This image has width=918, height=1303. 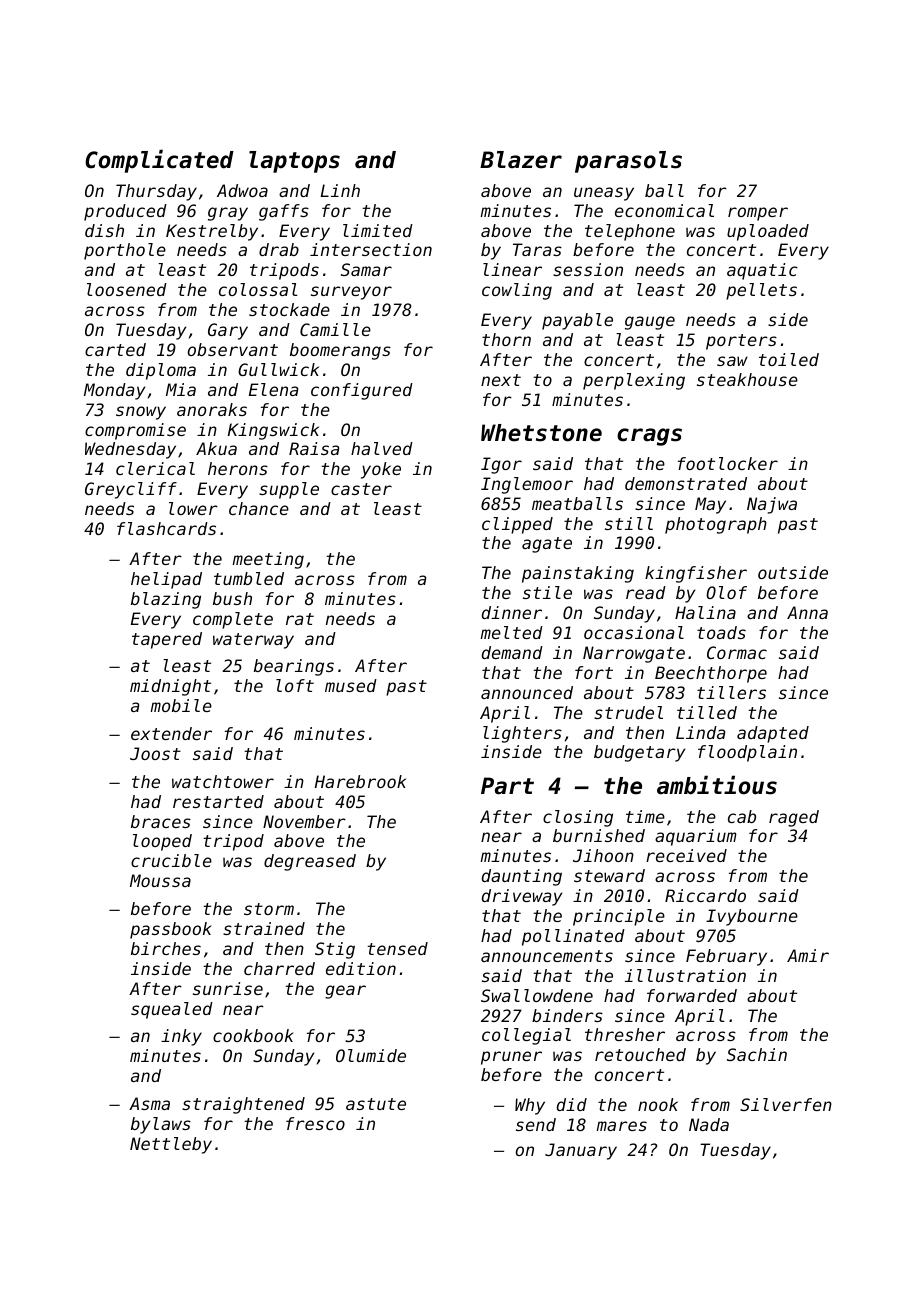 What do you see at coordinates (104, 230) in the image?
I see `dish` at bounding box center [104, 230].
